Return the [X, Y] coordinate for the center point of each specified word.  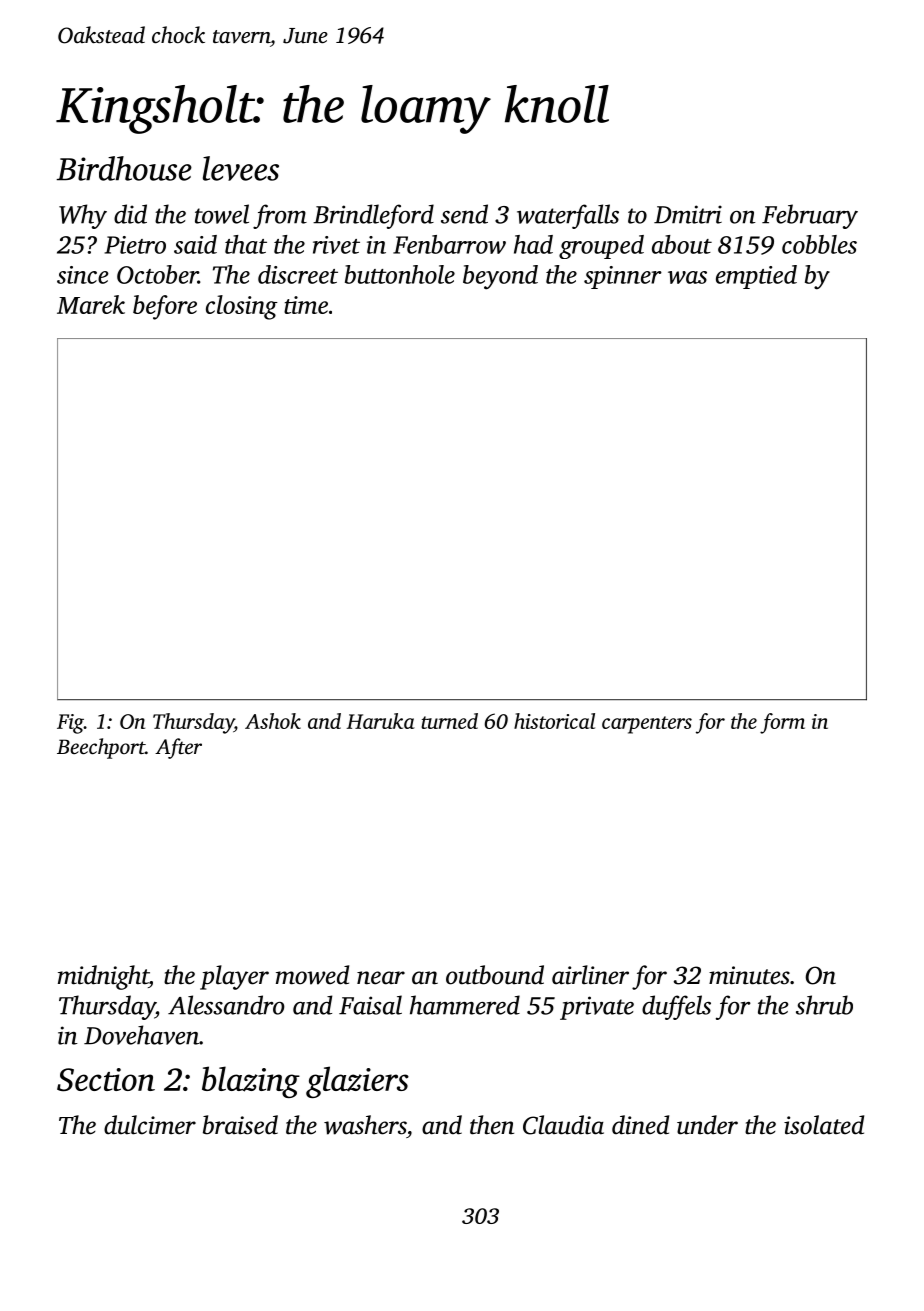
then [492, 1125]
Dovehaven [141, 1035]
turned [449, 721]
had [533, 244]
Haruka [381, 721]
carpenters [647, 725]
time [306, 305]
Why [83, 216]
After [178, 748]
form [782, 723]
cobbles [819, 244]
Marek [91, 304]
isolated [824, 1125]
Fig [70, 724]
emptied [756, 277]
